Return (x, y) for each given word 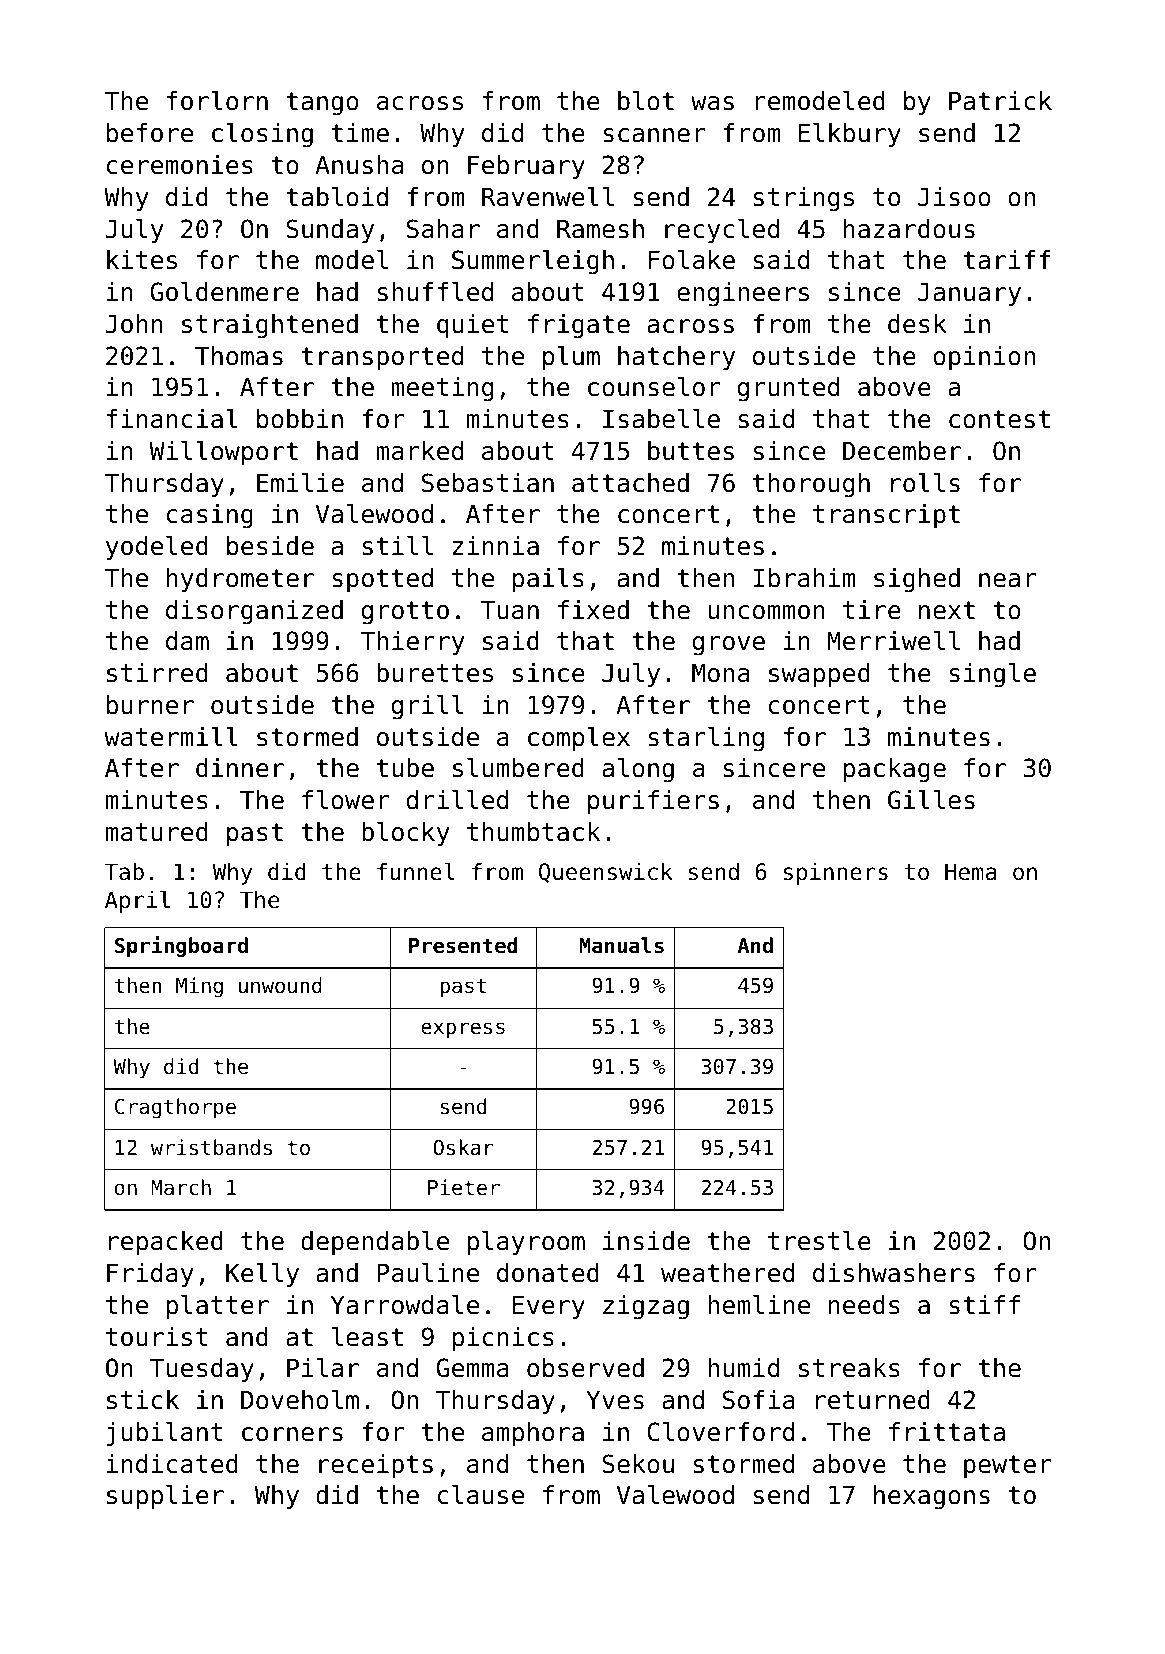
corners (292, 1434)
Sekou (638, 1464)
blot (646, 101)
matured (157, 832)
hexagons (932, 1497)
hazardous (909, 229)
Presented (463, 945)
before (150, 133)
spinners (836, 874)
